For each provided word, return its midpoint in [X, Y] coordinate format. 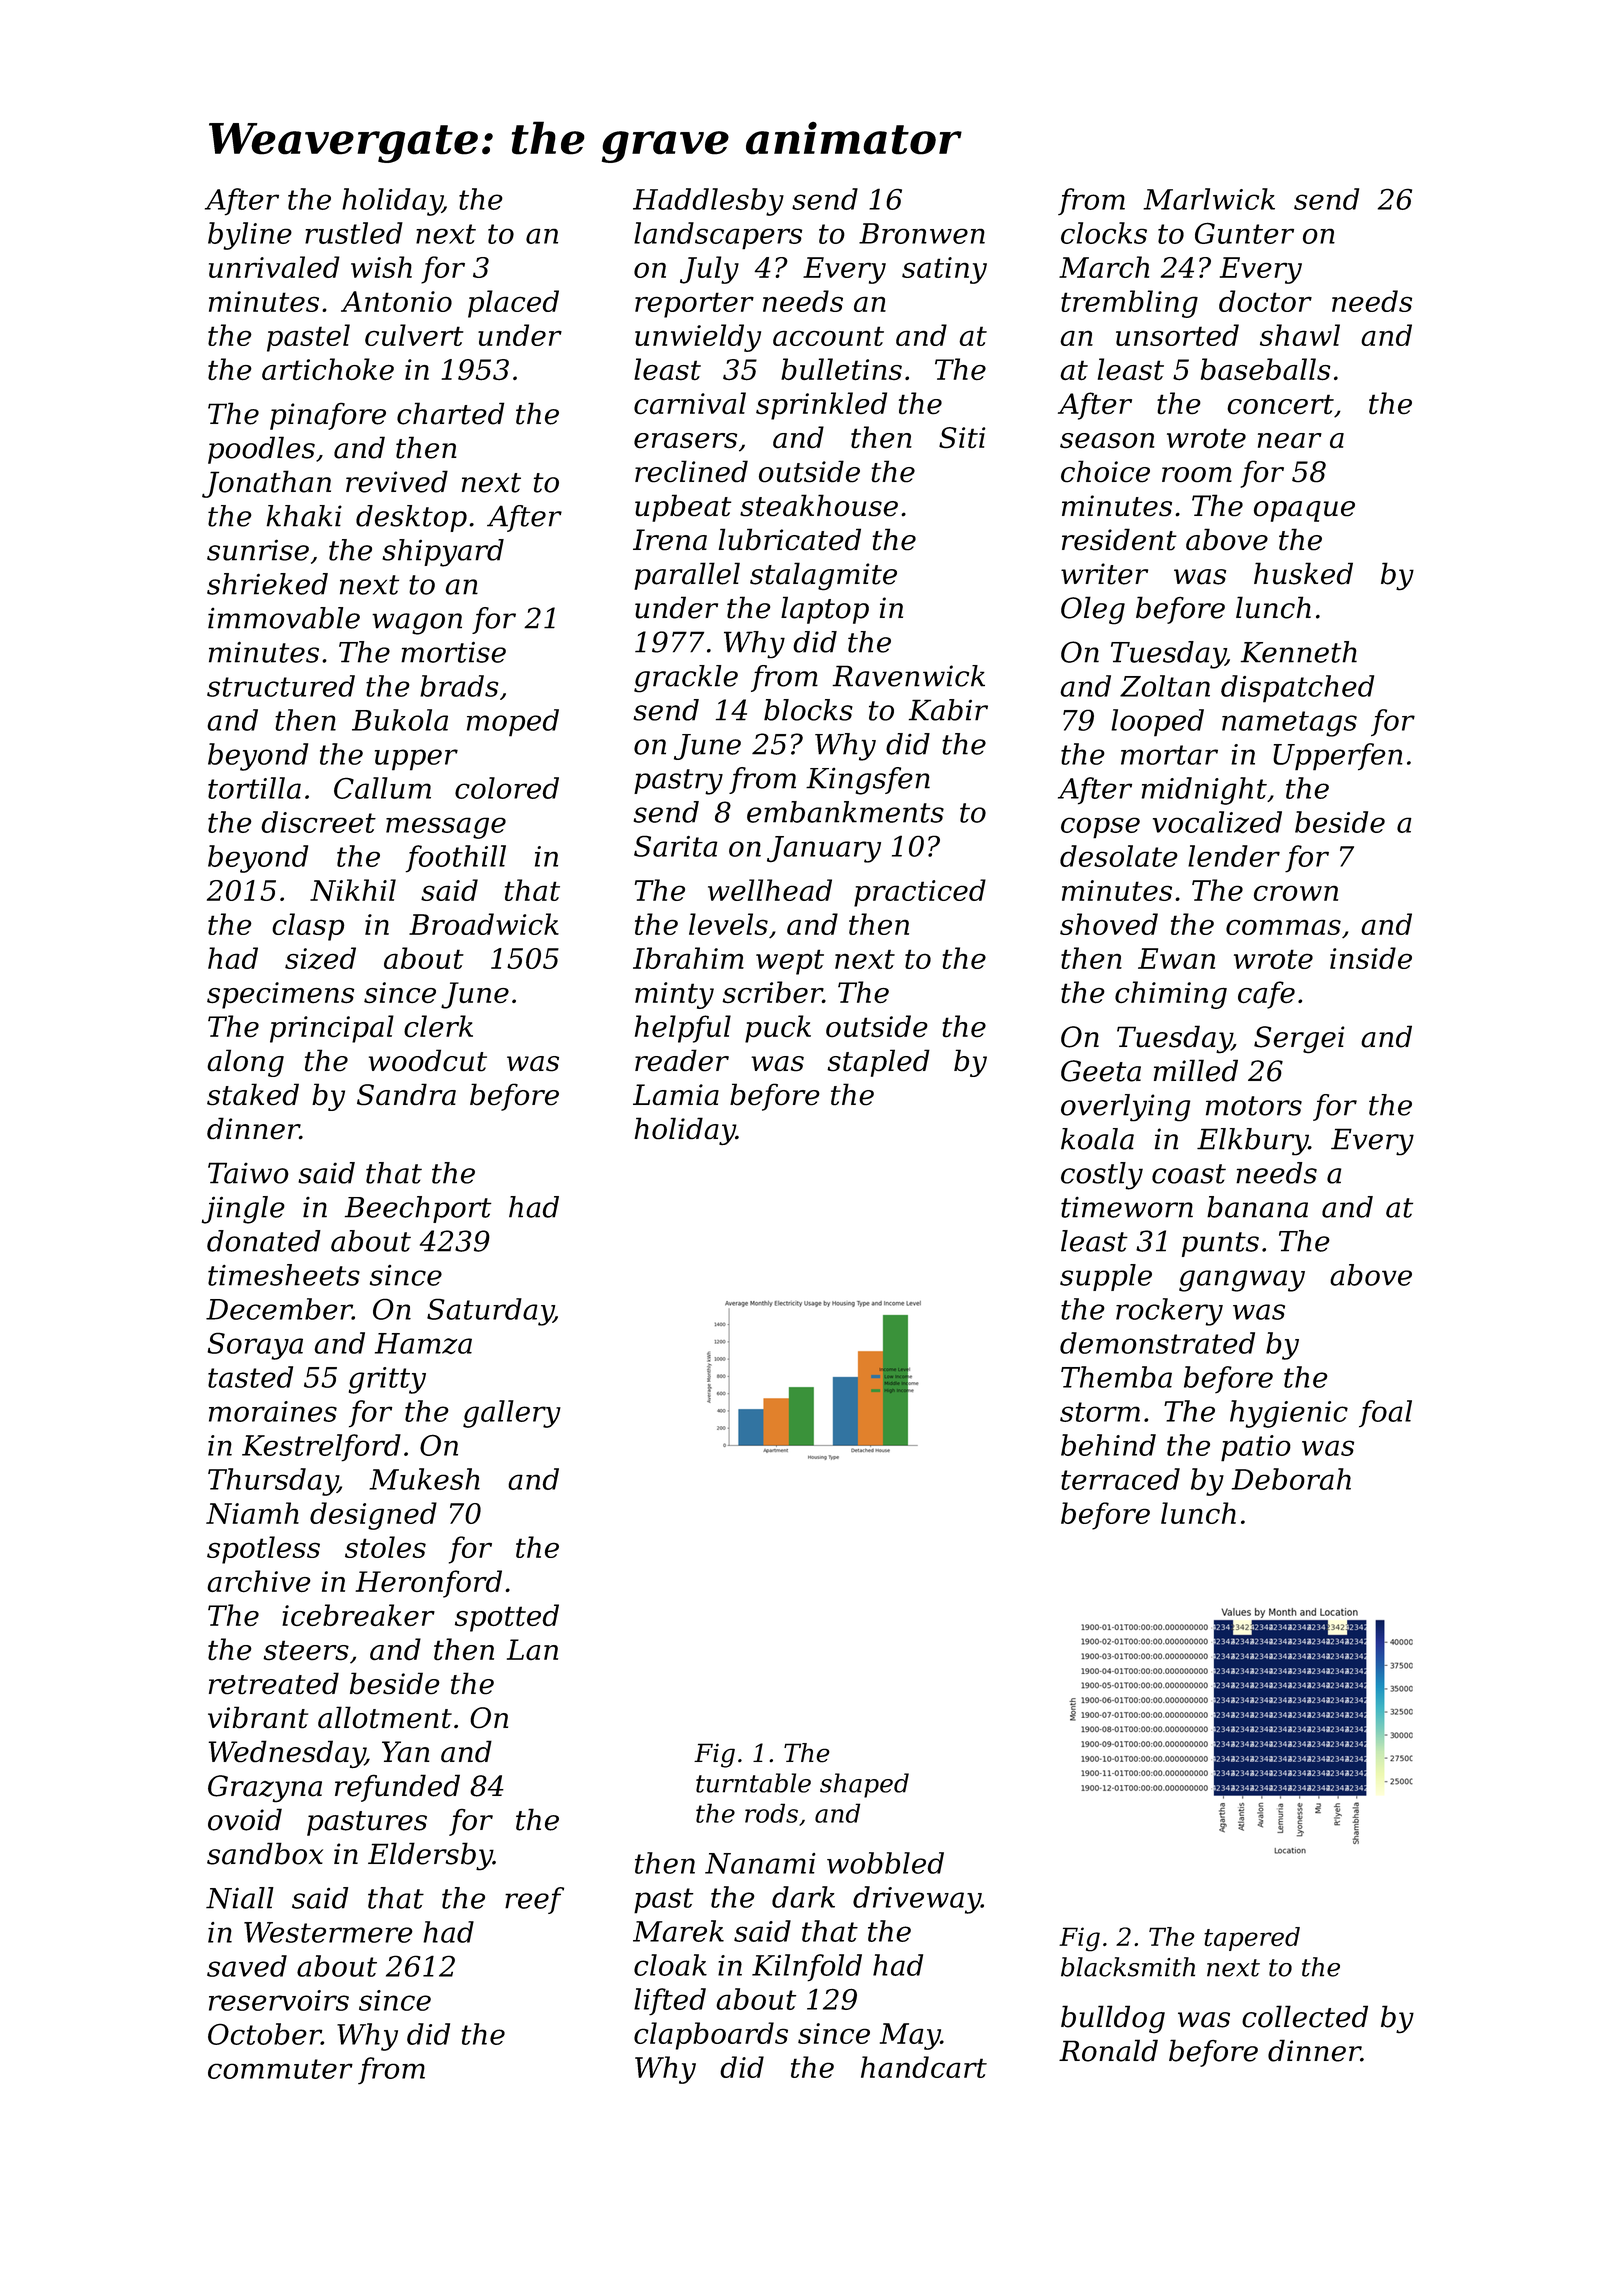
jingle [243, 1210]
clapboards [711, 2036]
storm [1100, 1412]
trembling [1129, 304]
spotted [507, 1618]
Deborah [1291, 1479]
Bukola [400, 720]
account [828, 336]
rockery [1169, 1312]
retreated [274, 1683]
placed [513, 304]
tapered [1252, 1939]
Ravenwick [908, 676]
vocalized [1217, 822]
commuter [280, 2069]
